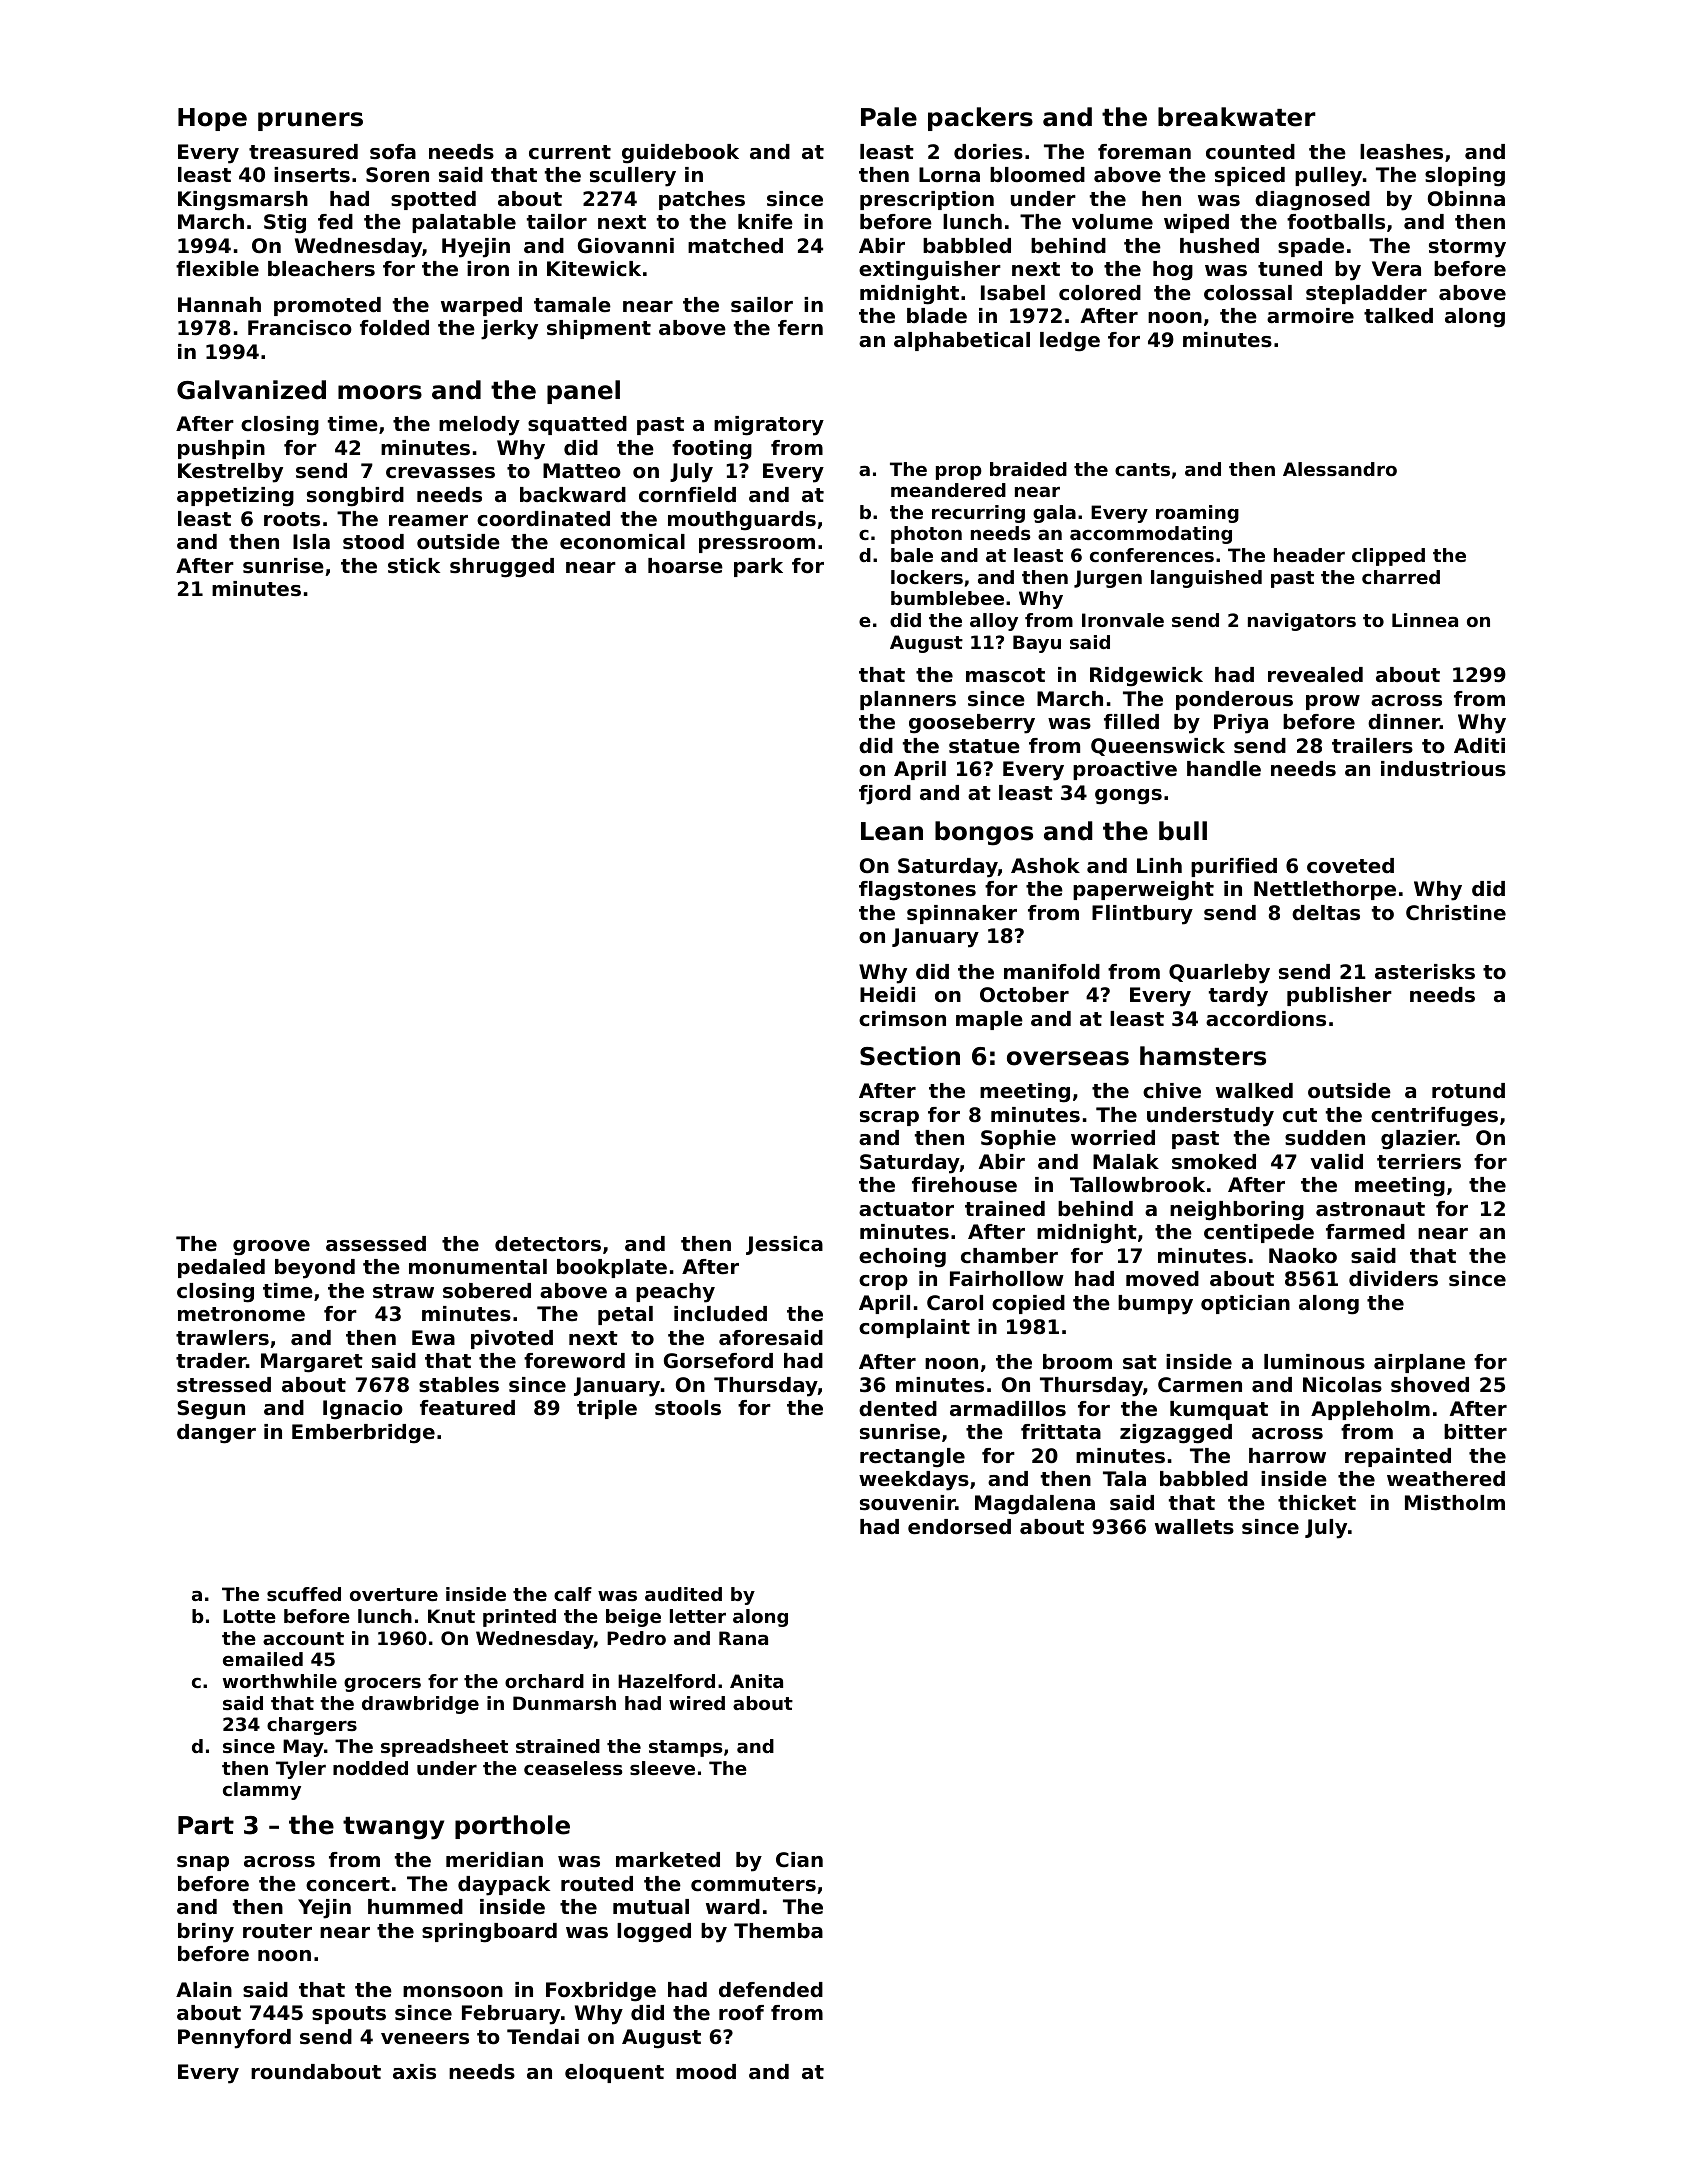 Image resolution: width=1683 pixels, height=2178 pixels. Describe the element at coordinates (908, 700) in the screenshot. I see `planners` at that location.
